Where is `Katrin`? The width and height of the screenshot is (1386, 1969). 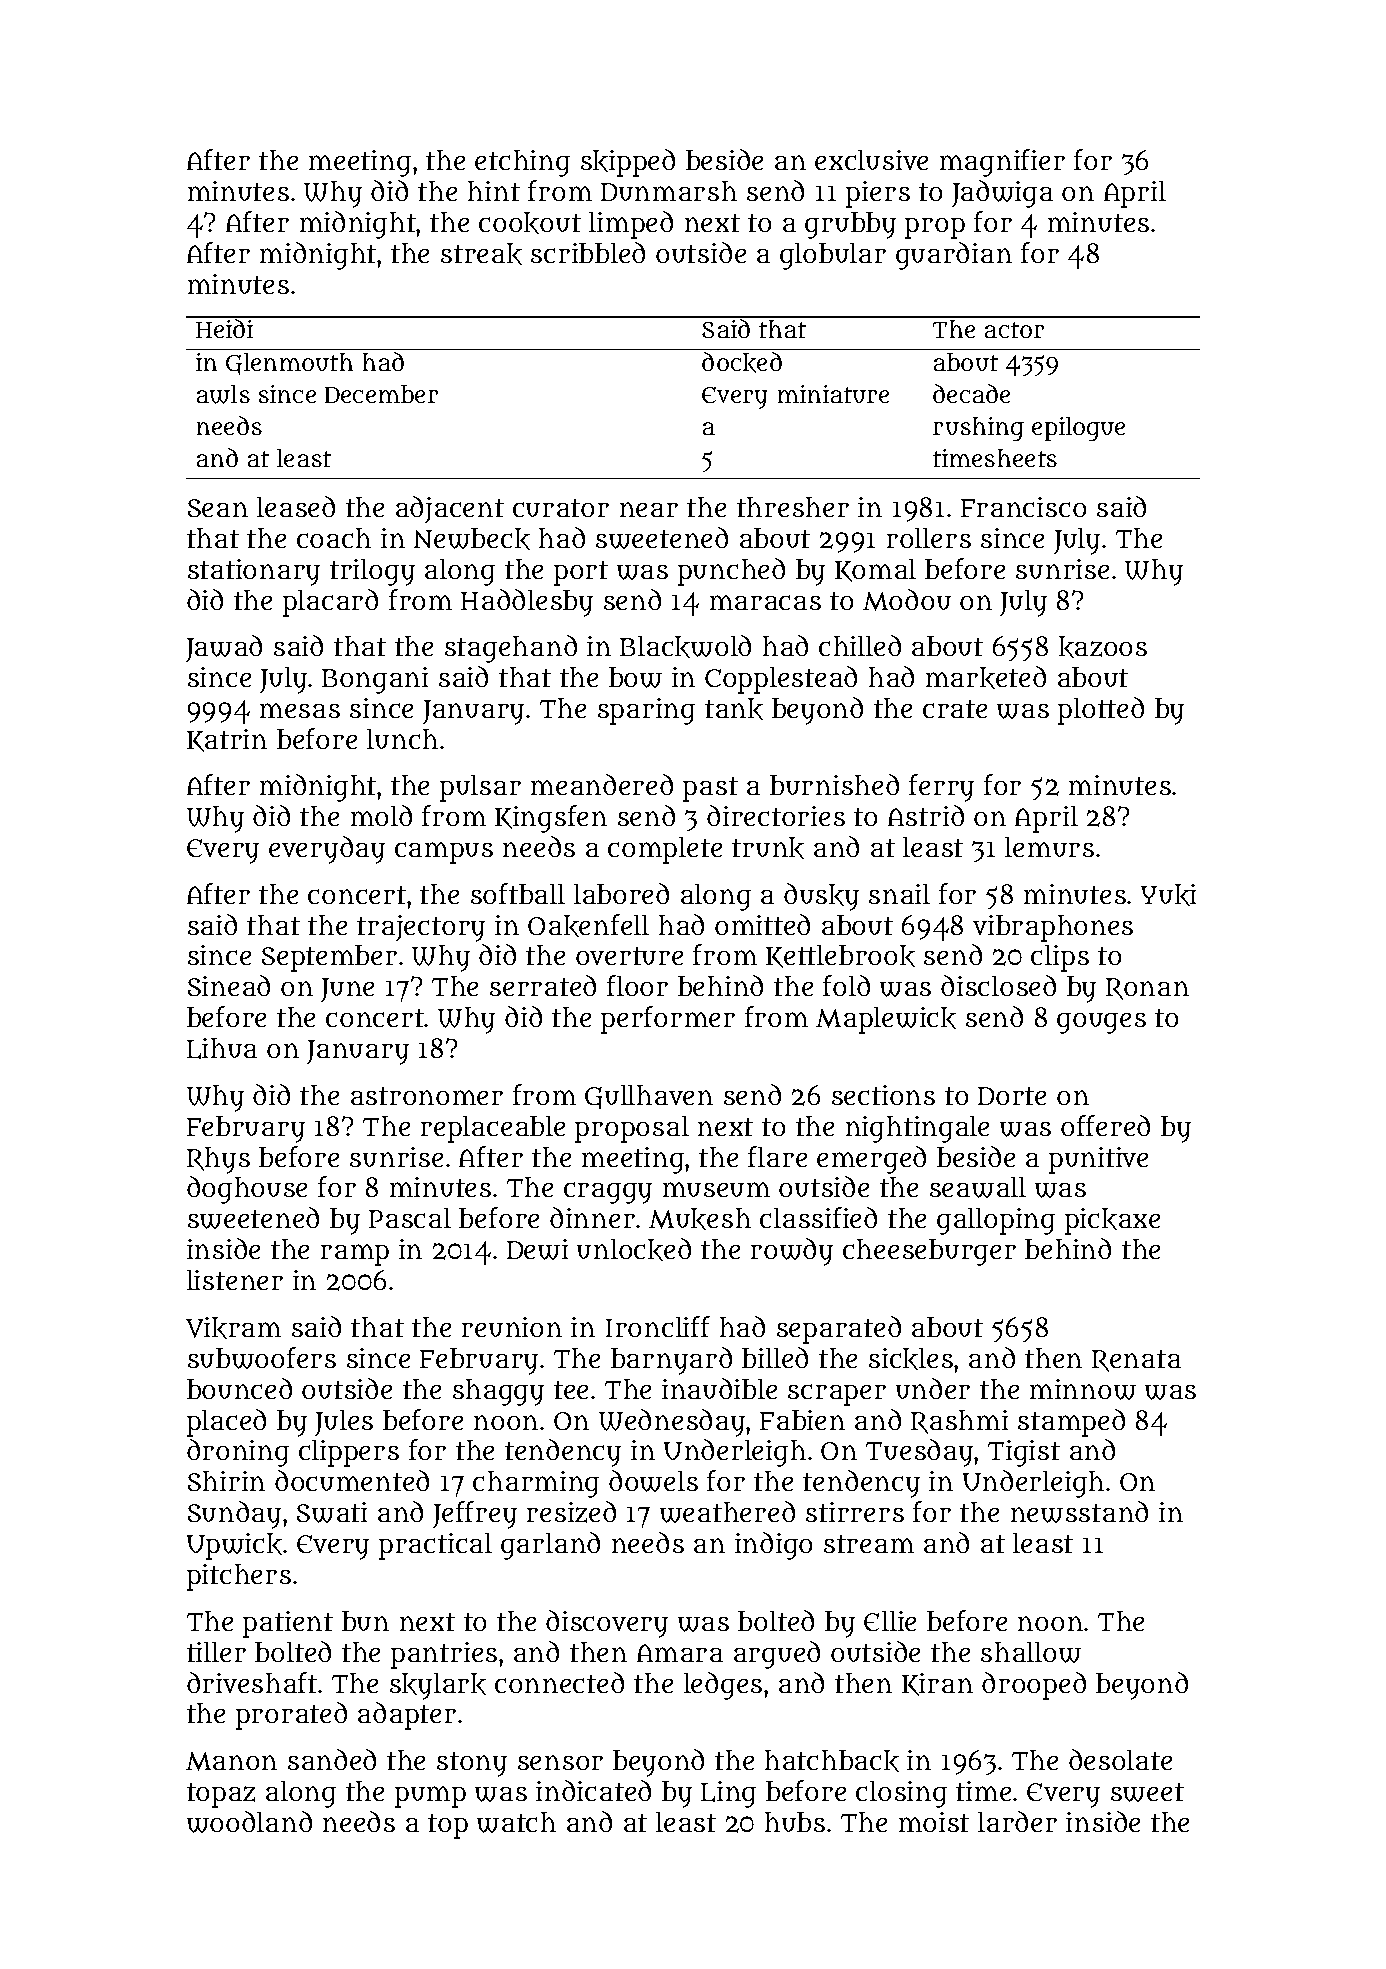 Katrin is located at coordinates (227, 740).
